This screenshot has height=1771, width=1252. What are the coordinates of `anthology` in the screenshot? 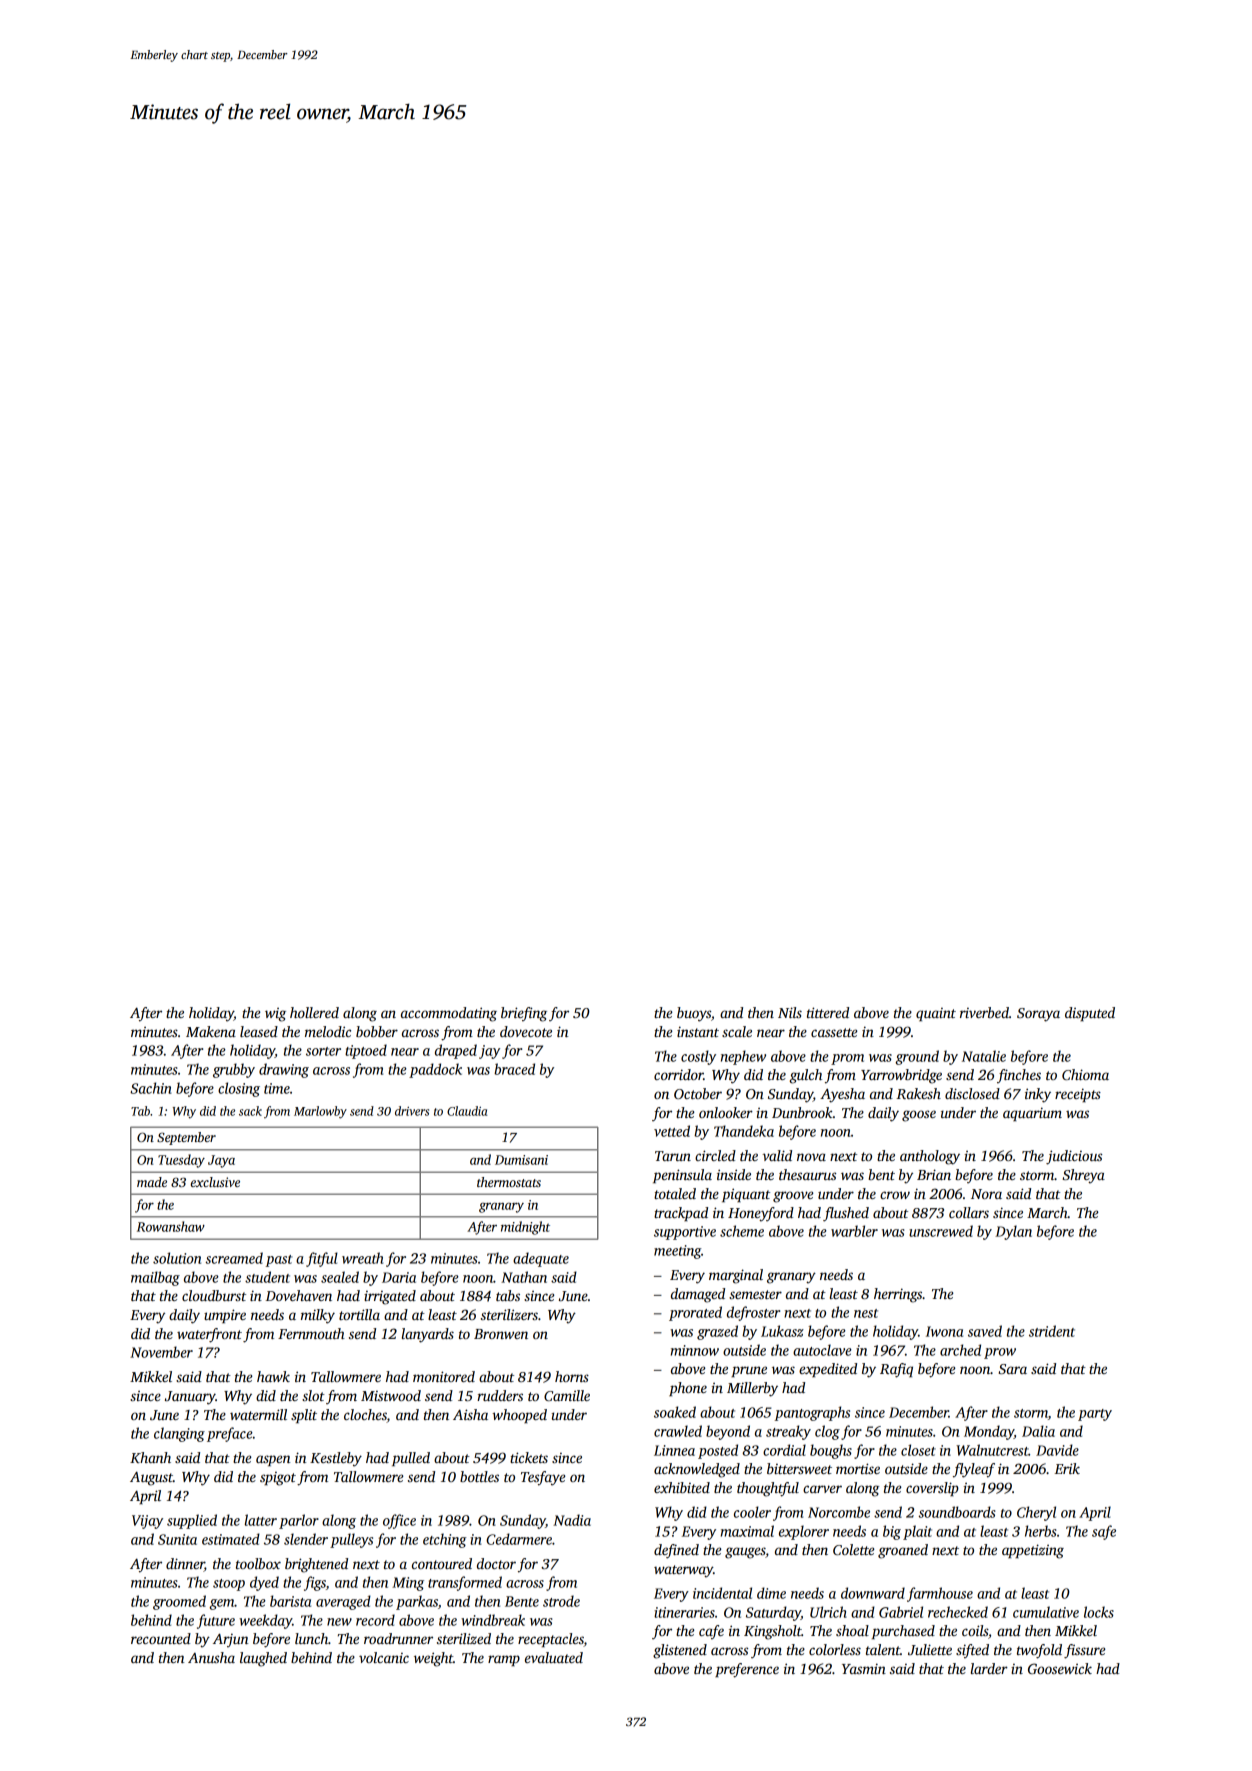 It's located at (930, 1157).
